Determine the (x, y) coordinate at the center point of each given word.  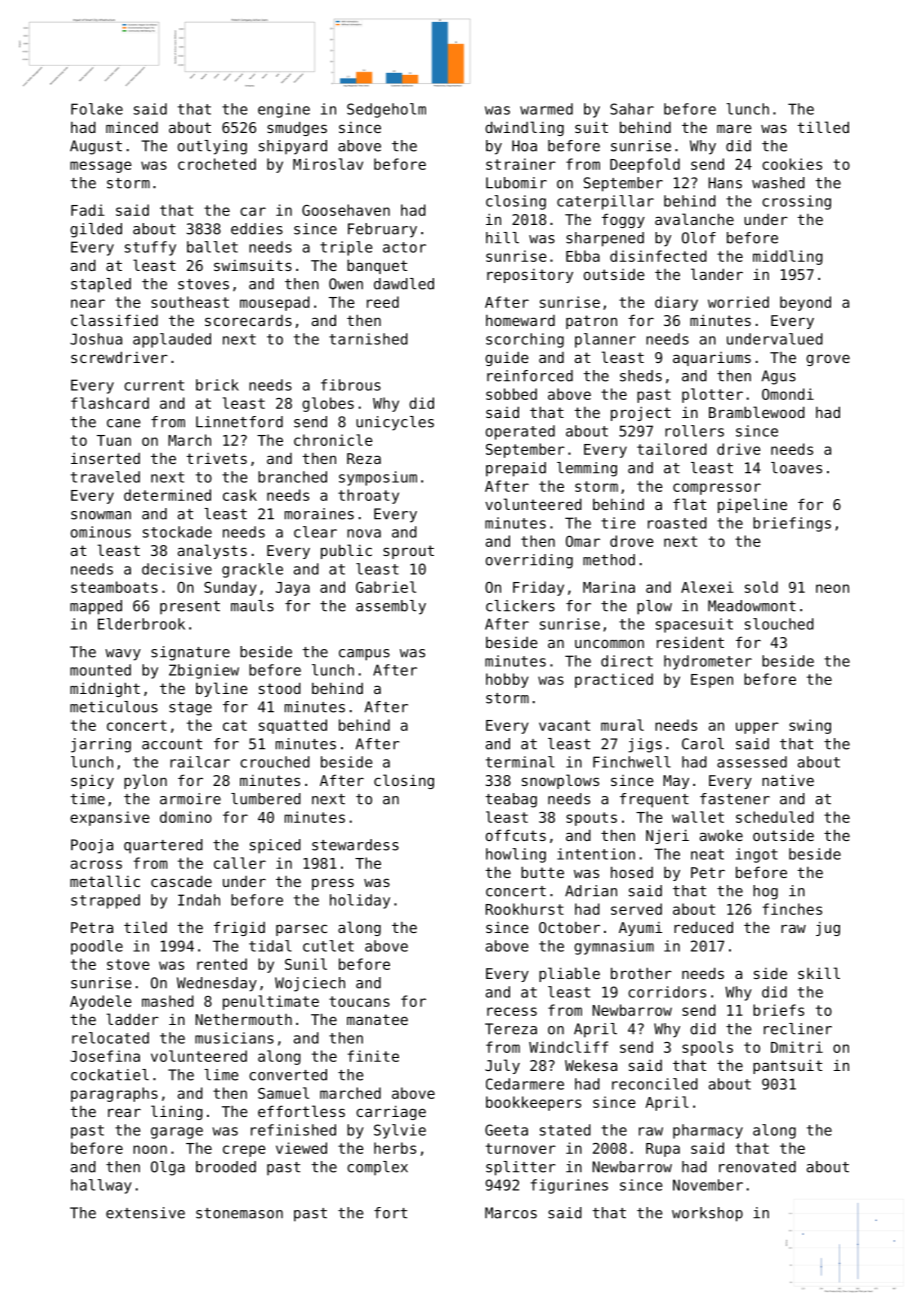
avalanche (694, 219)
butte (542, 872)
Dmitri (797, 1047)
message (101, 167)
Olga (168, 1168)
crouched (275, 762)
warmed (546, 109)
